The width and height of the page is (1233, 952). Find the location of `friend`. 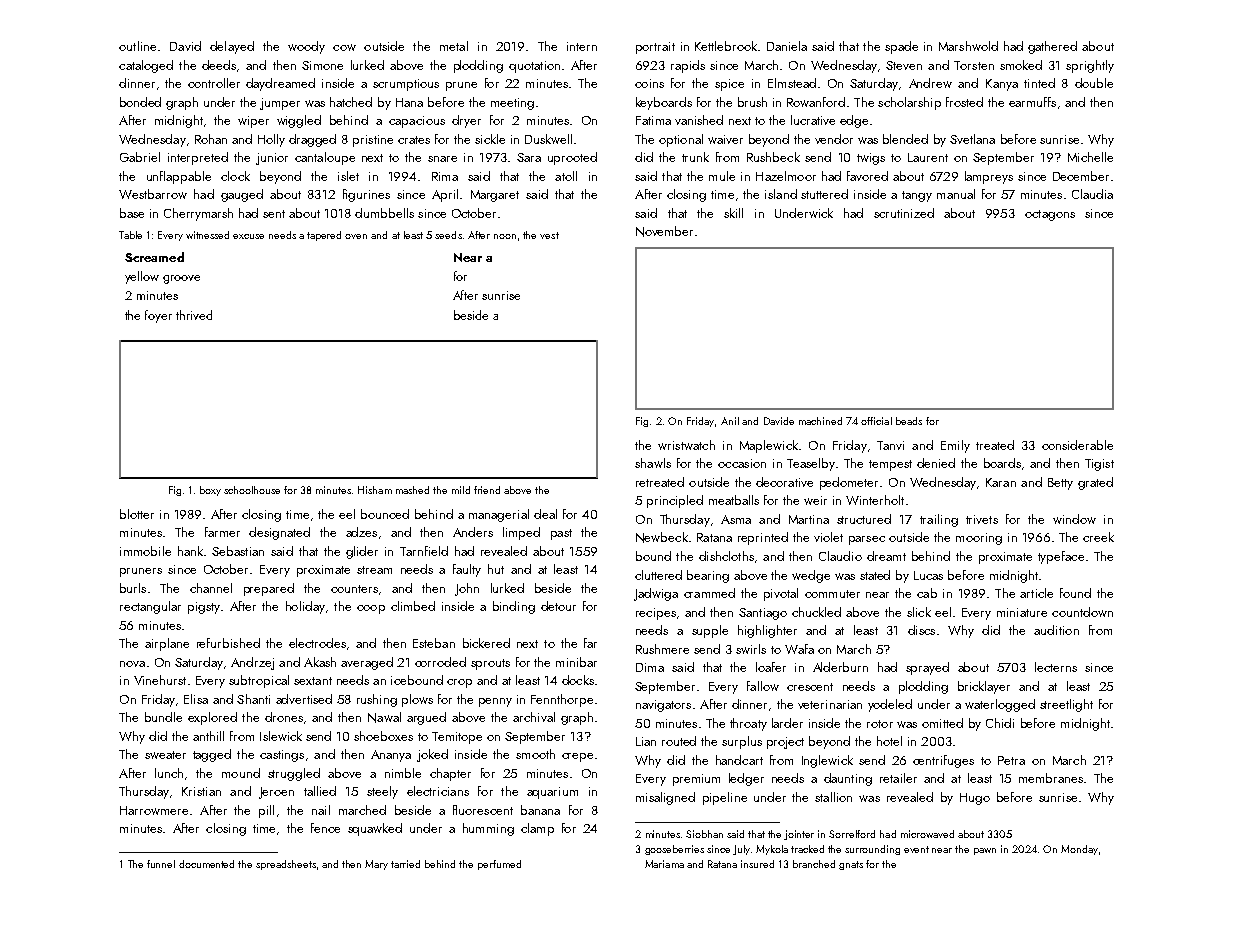

friend is located at coordinates (487, 490).
